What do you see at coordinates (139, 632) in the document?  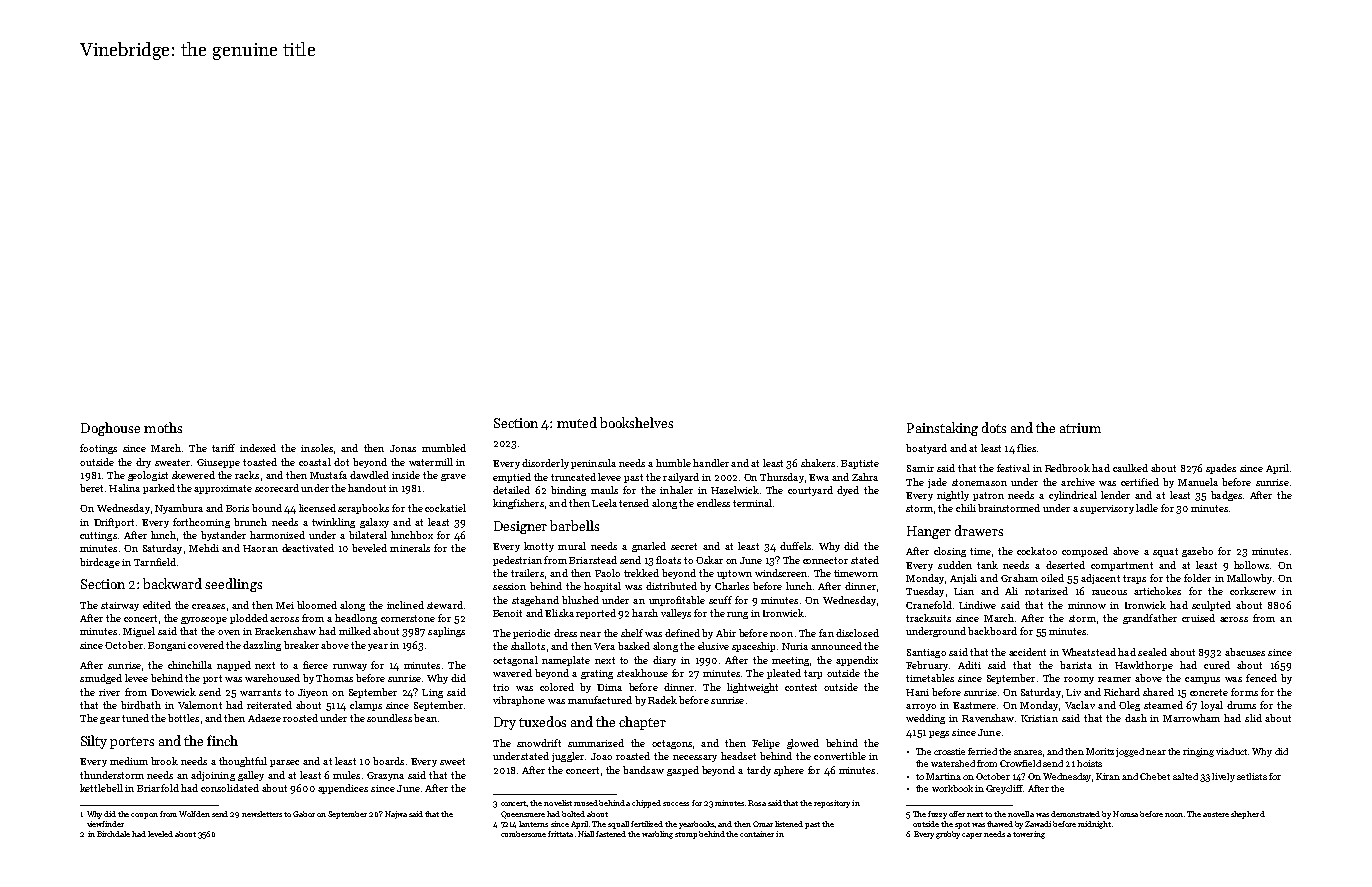 I see `Miguel` at bounding box center [139, 632].
